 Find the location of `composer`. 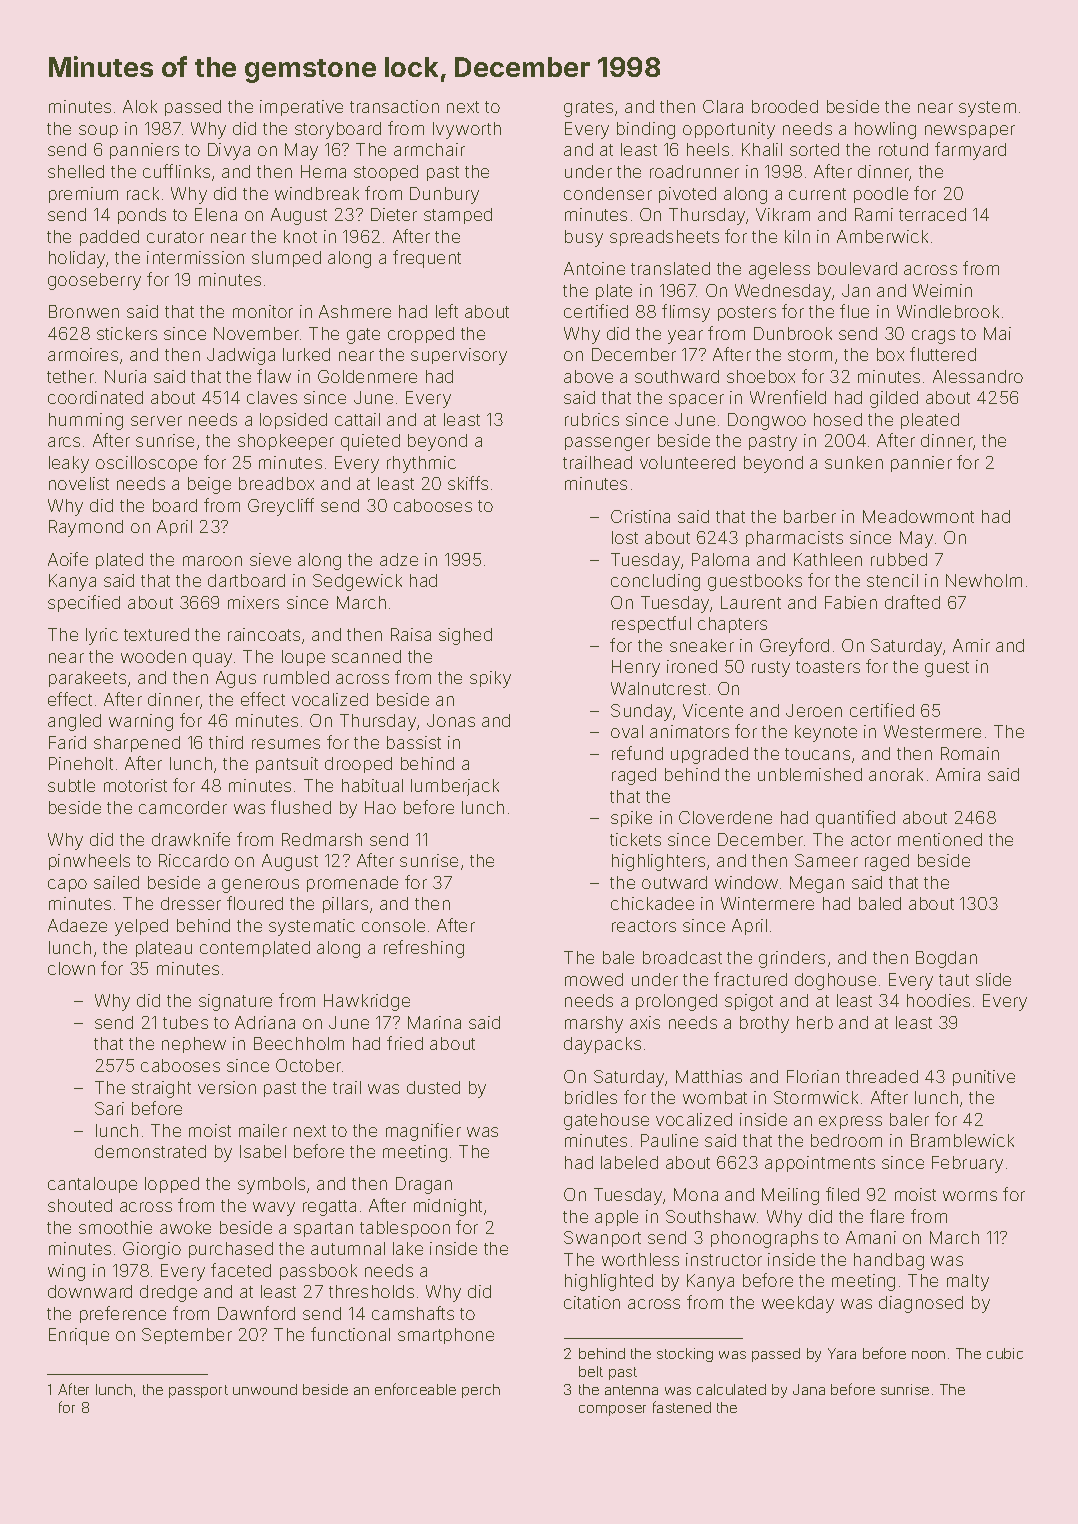

composer is located at coordinates (612, 1410).
